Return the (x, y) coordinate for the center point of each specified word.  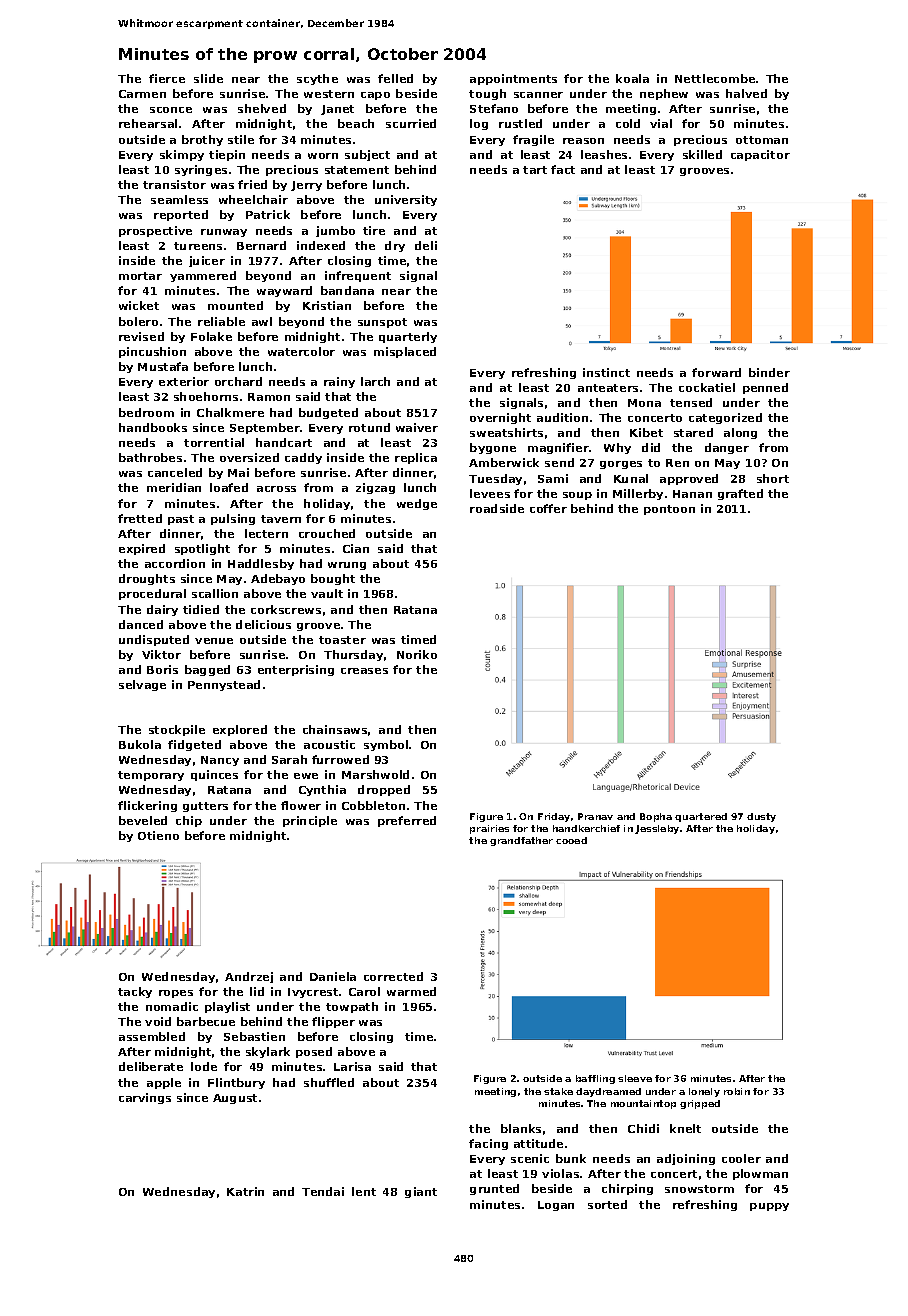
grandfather (521, 841)
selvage (142, 685)
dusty (761, 817)
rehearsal (148, 123)
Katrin (245, 1191)
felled (395, 78)
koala (632, 78)
